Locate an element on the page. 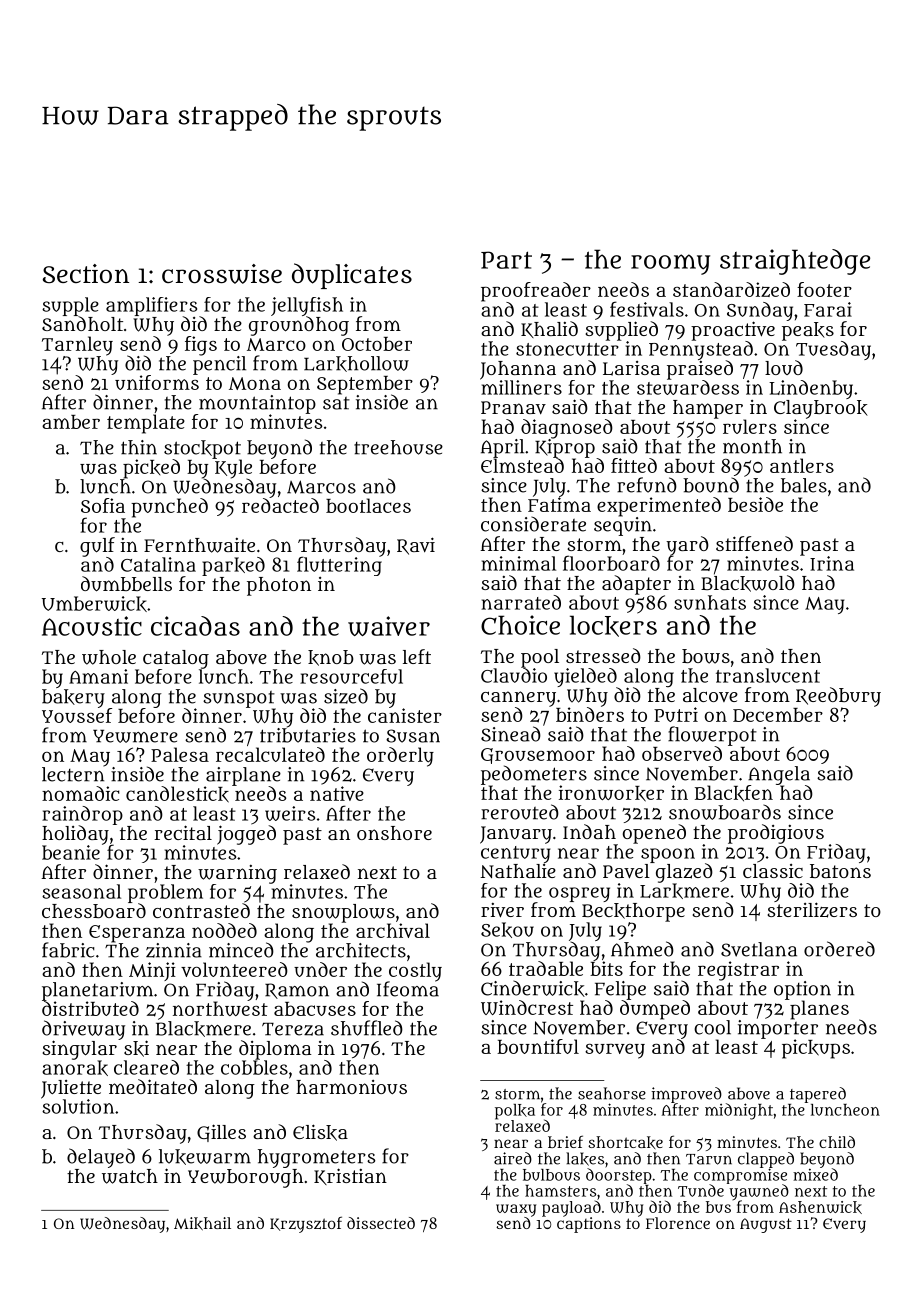 The height and width of the image is (1308, 924). Farai is located at coordinates (828, 309).
